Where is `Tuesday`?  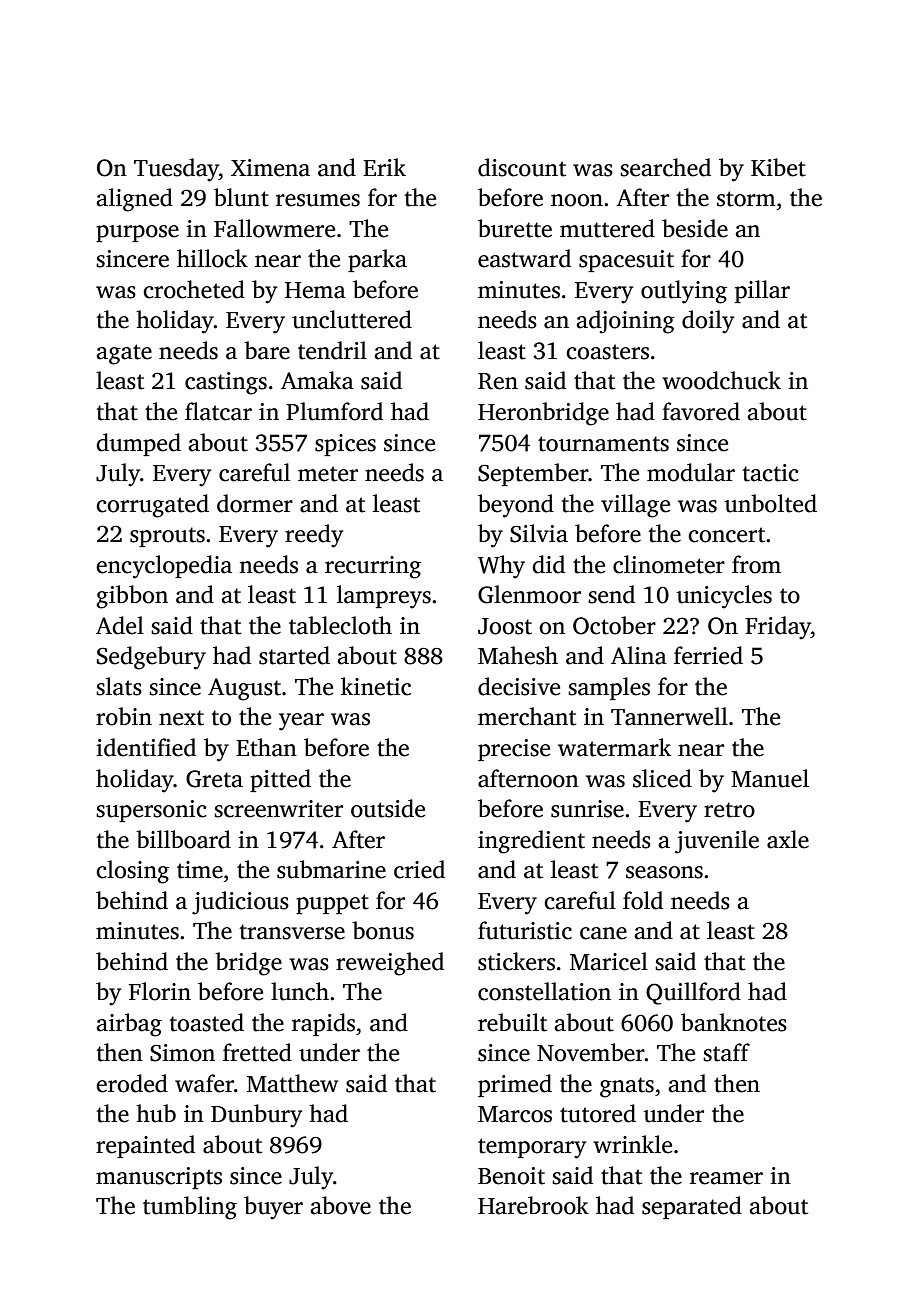 Tuesday is located at coordinates (176, 170).
